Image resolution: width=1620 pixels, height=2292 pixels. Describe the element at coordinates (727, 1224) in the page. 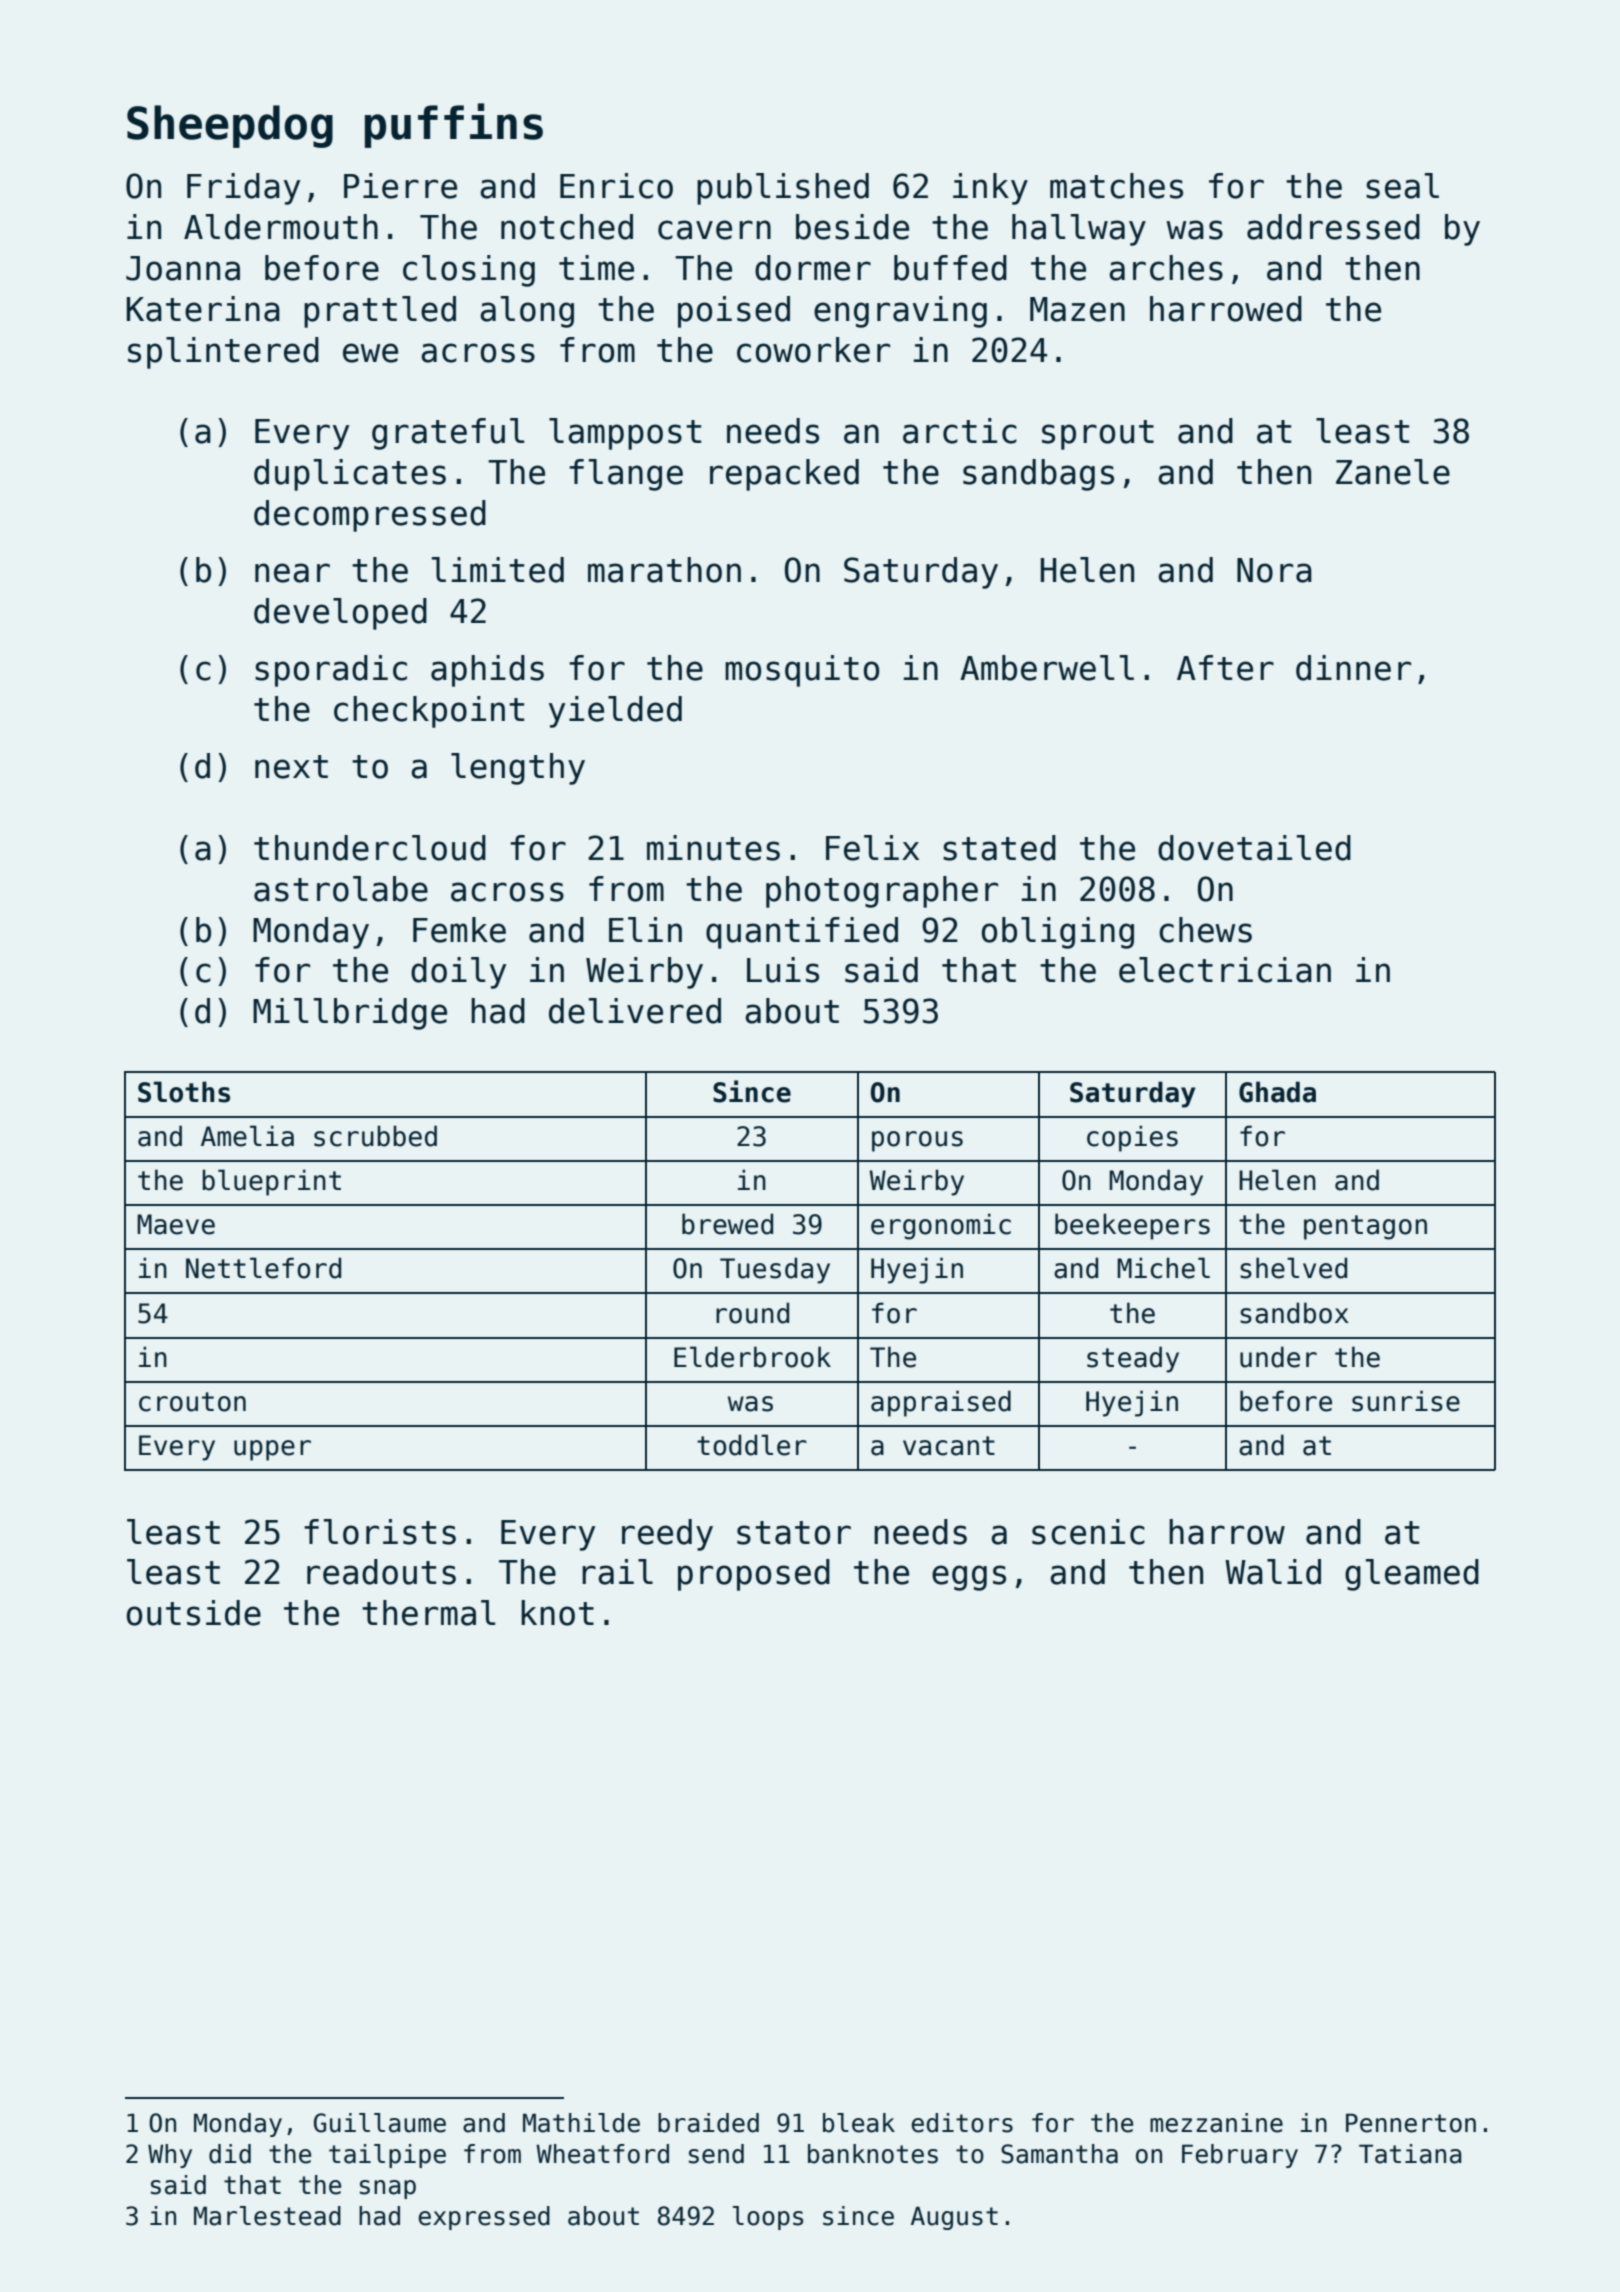

I see `brewed` at that location.
